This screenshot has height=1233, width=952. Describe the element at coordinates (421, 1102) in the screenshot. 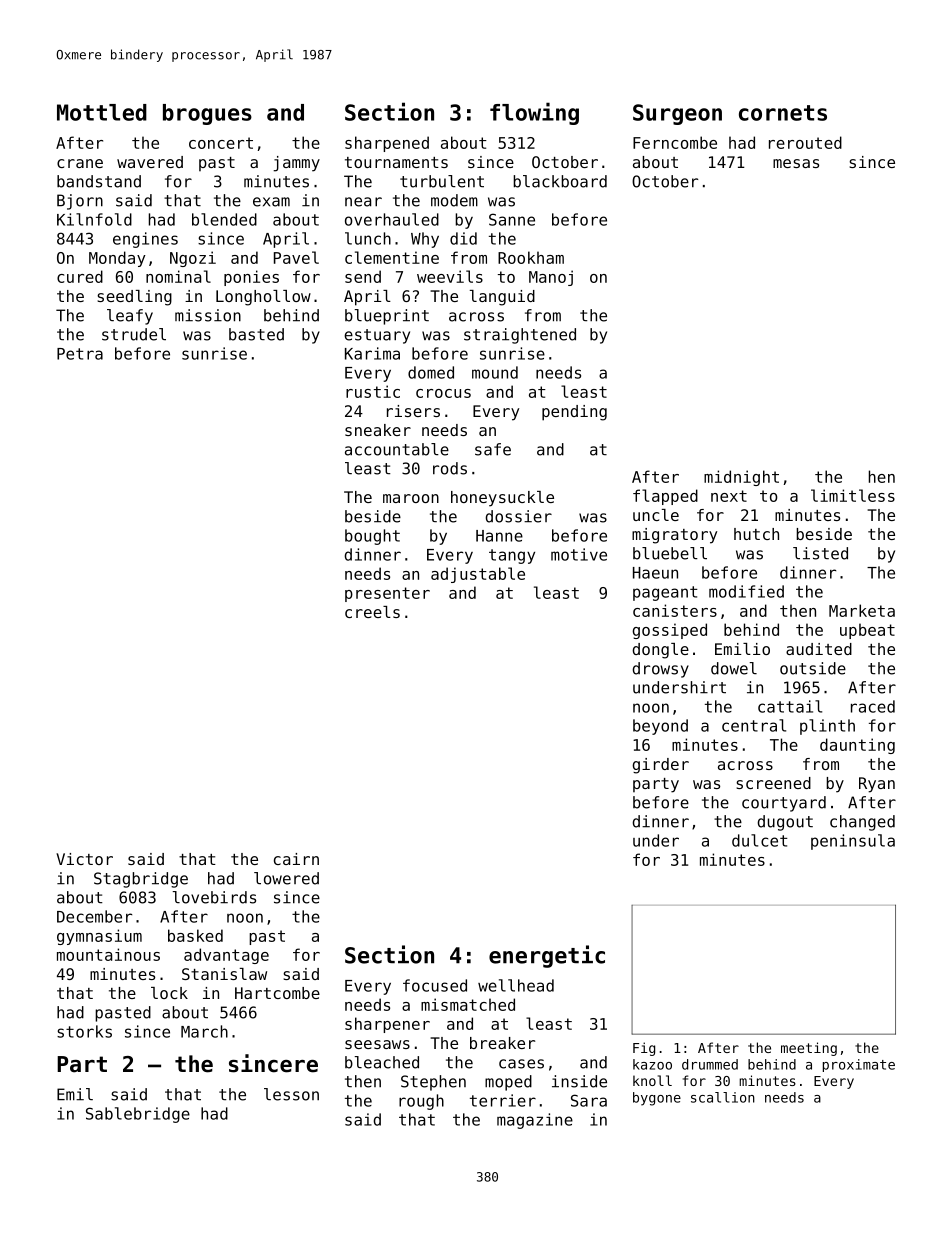

I see `rough` at that location.
